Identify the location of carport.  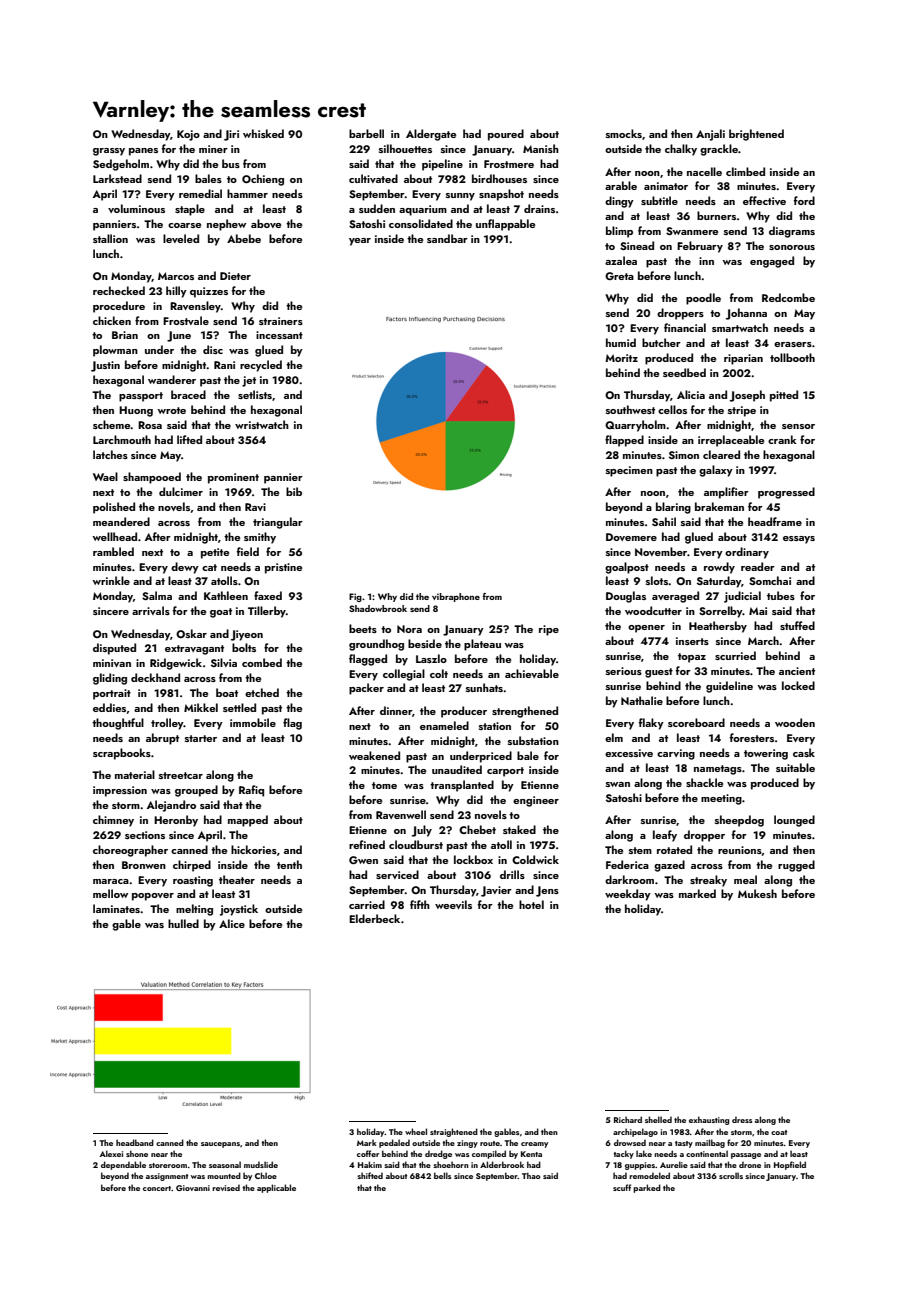
(505, 772).
